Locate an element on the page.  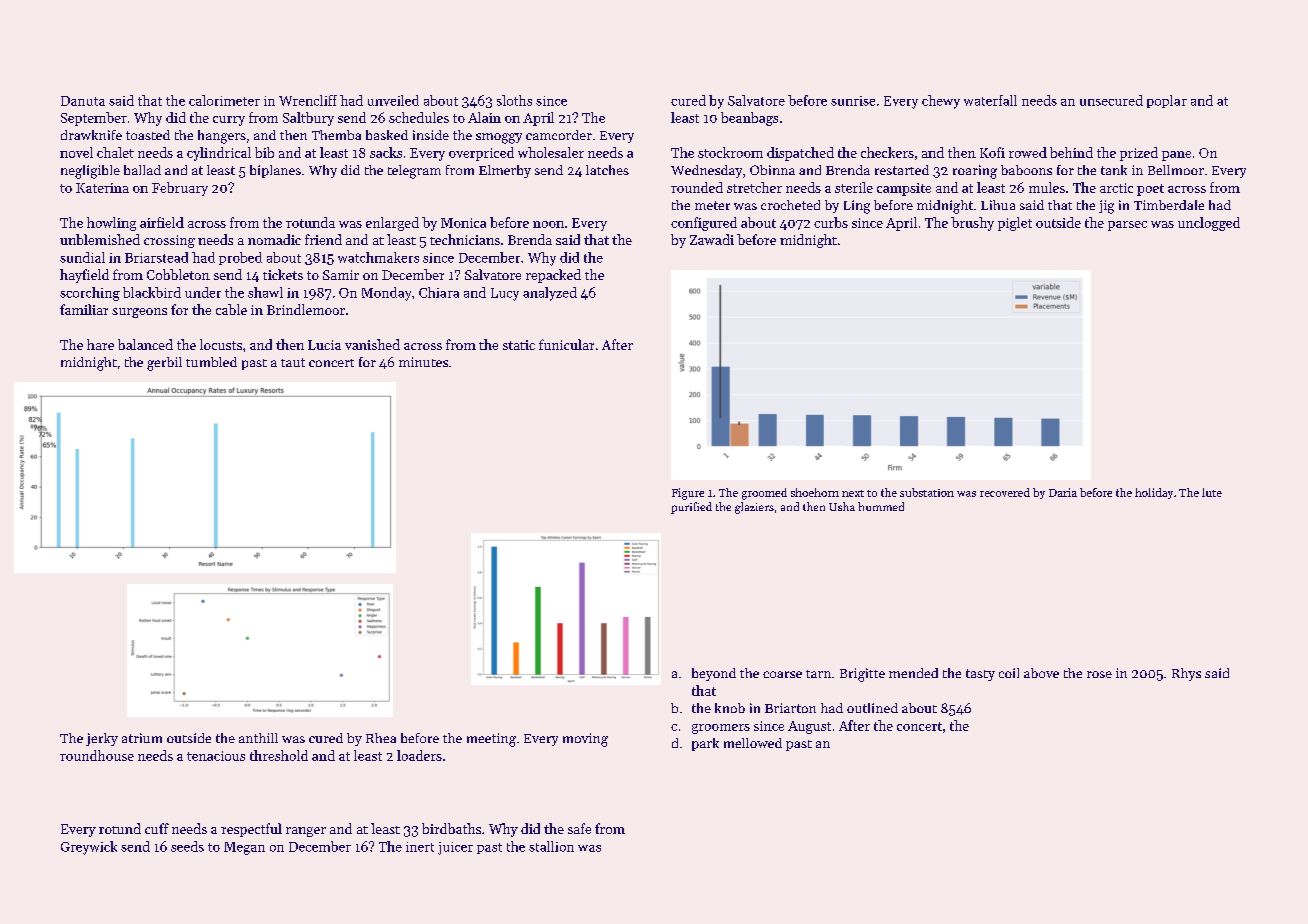
hummed is located at coordinates (881, 506).
